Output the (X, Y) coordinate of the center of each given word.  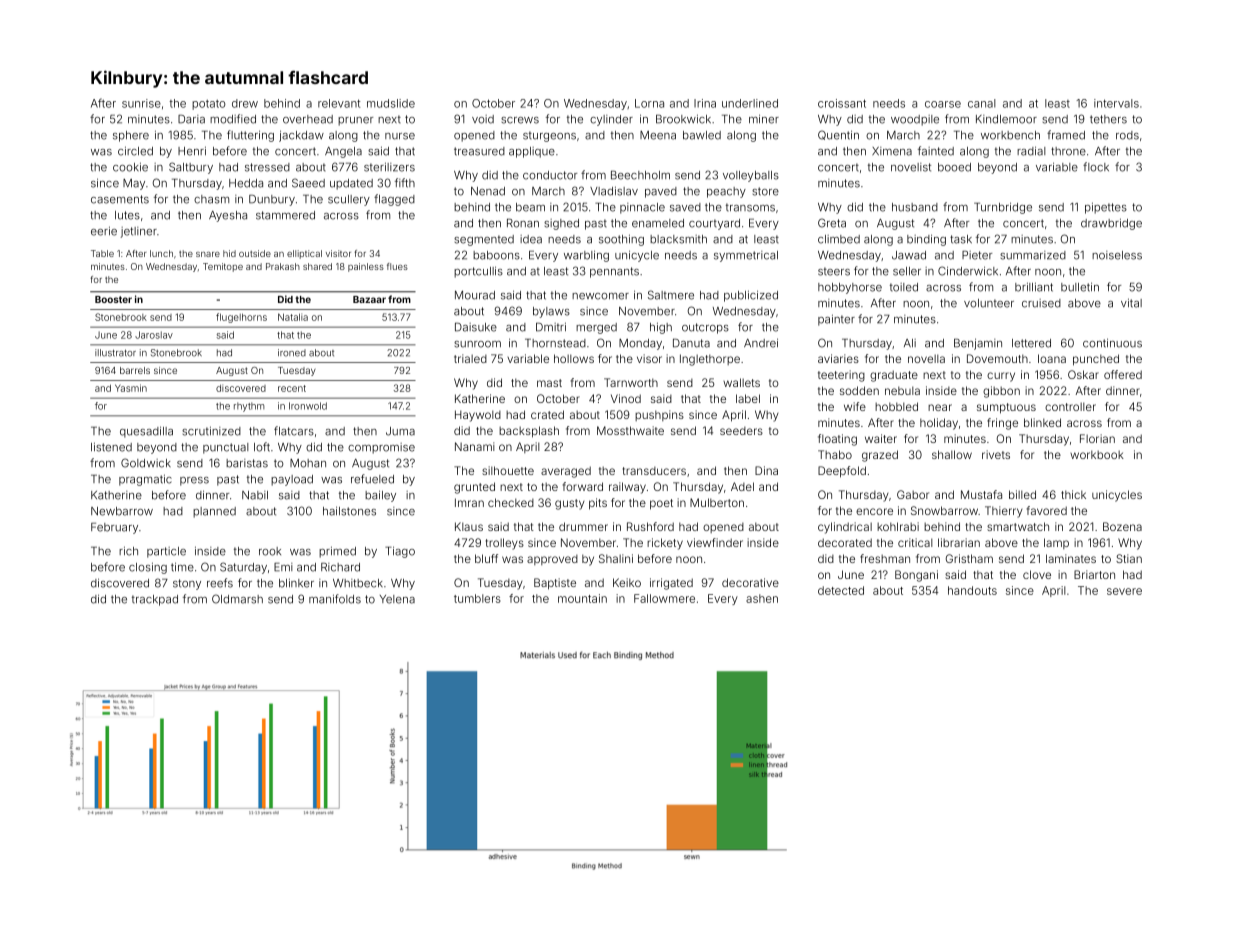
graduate (894, 376)
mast (549, 383)
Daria (191, 119)
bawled (702, 135)
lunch (161, 253)
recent (292, 388)
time (182, 567)
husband (915, 207)
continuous (1112, 343)
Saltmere (671, 295)
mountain (582, 598)
